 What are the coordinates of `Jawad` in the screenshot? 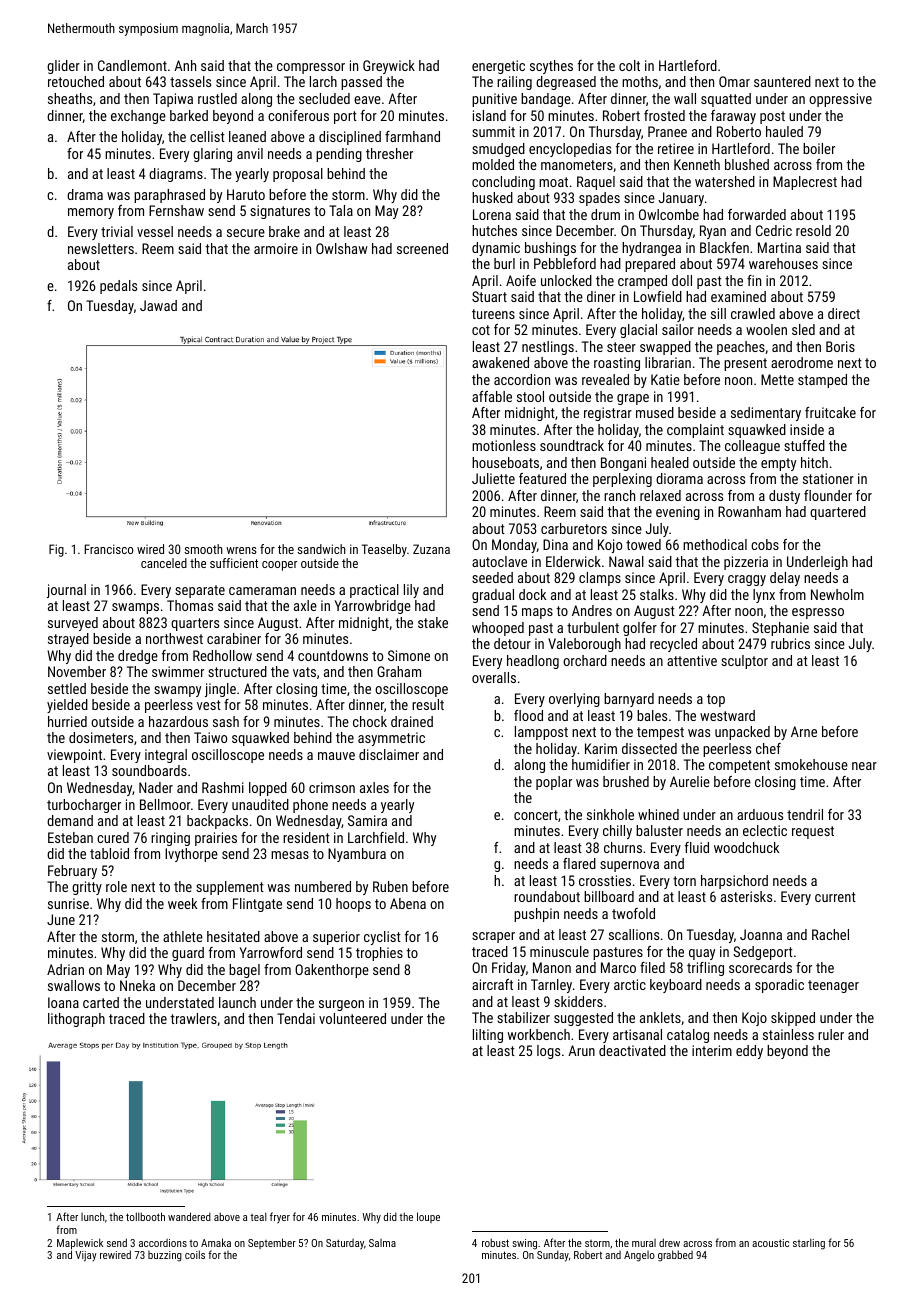 It's located at (158, 305).
